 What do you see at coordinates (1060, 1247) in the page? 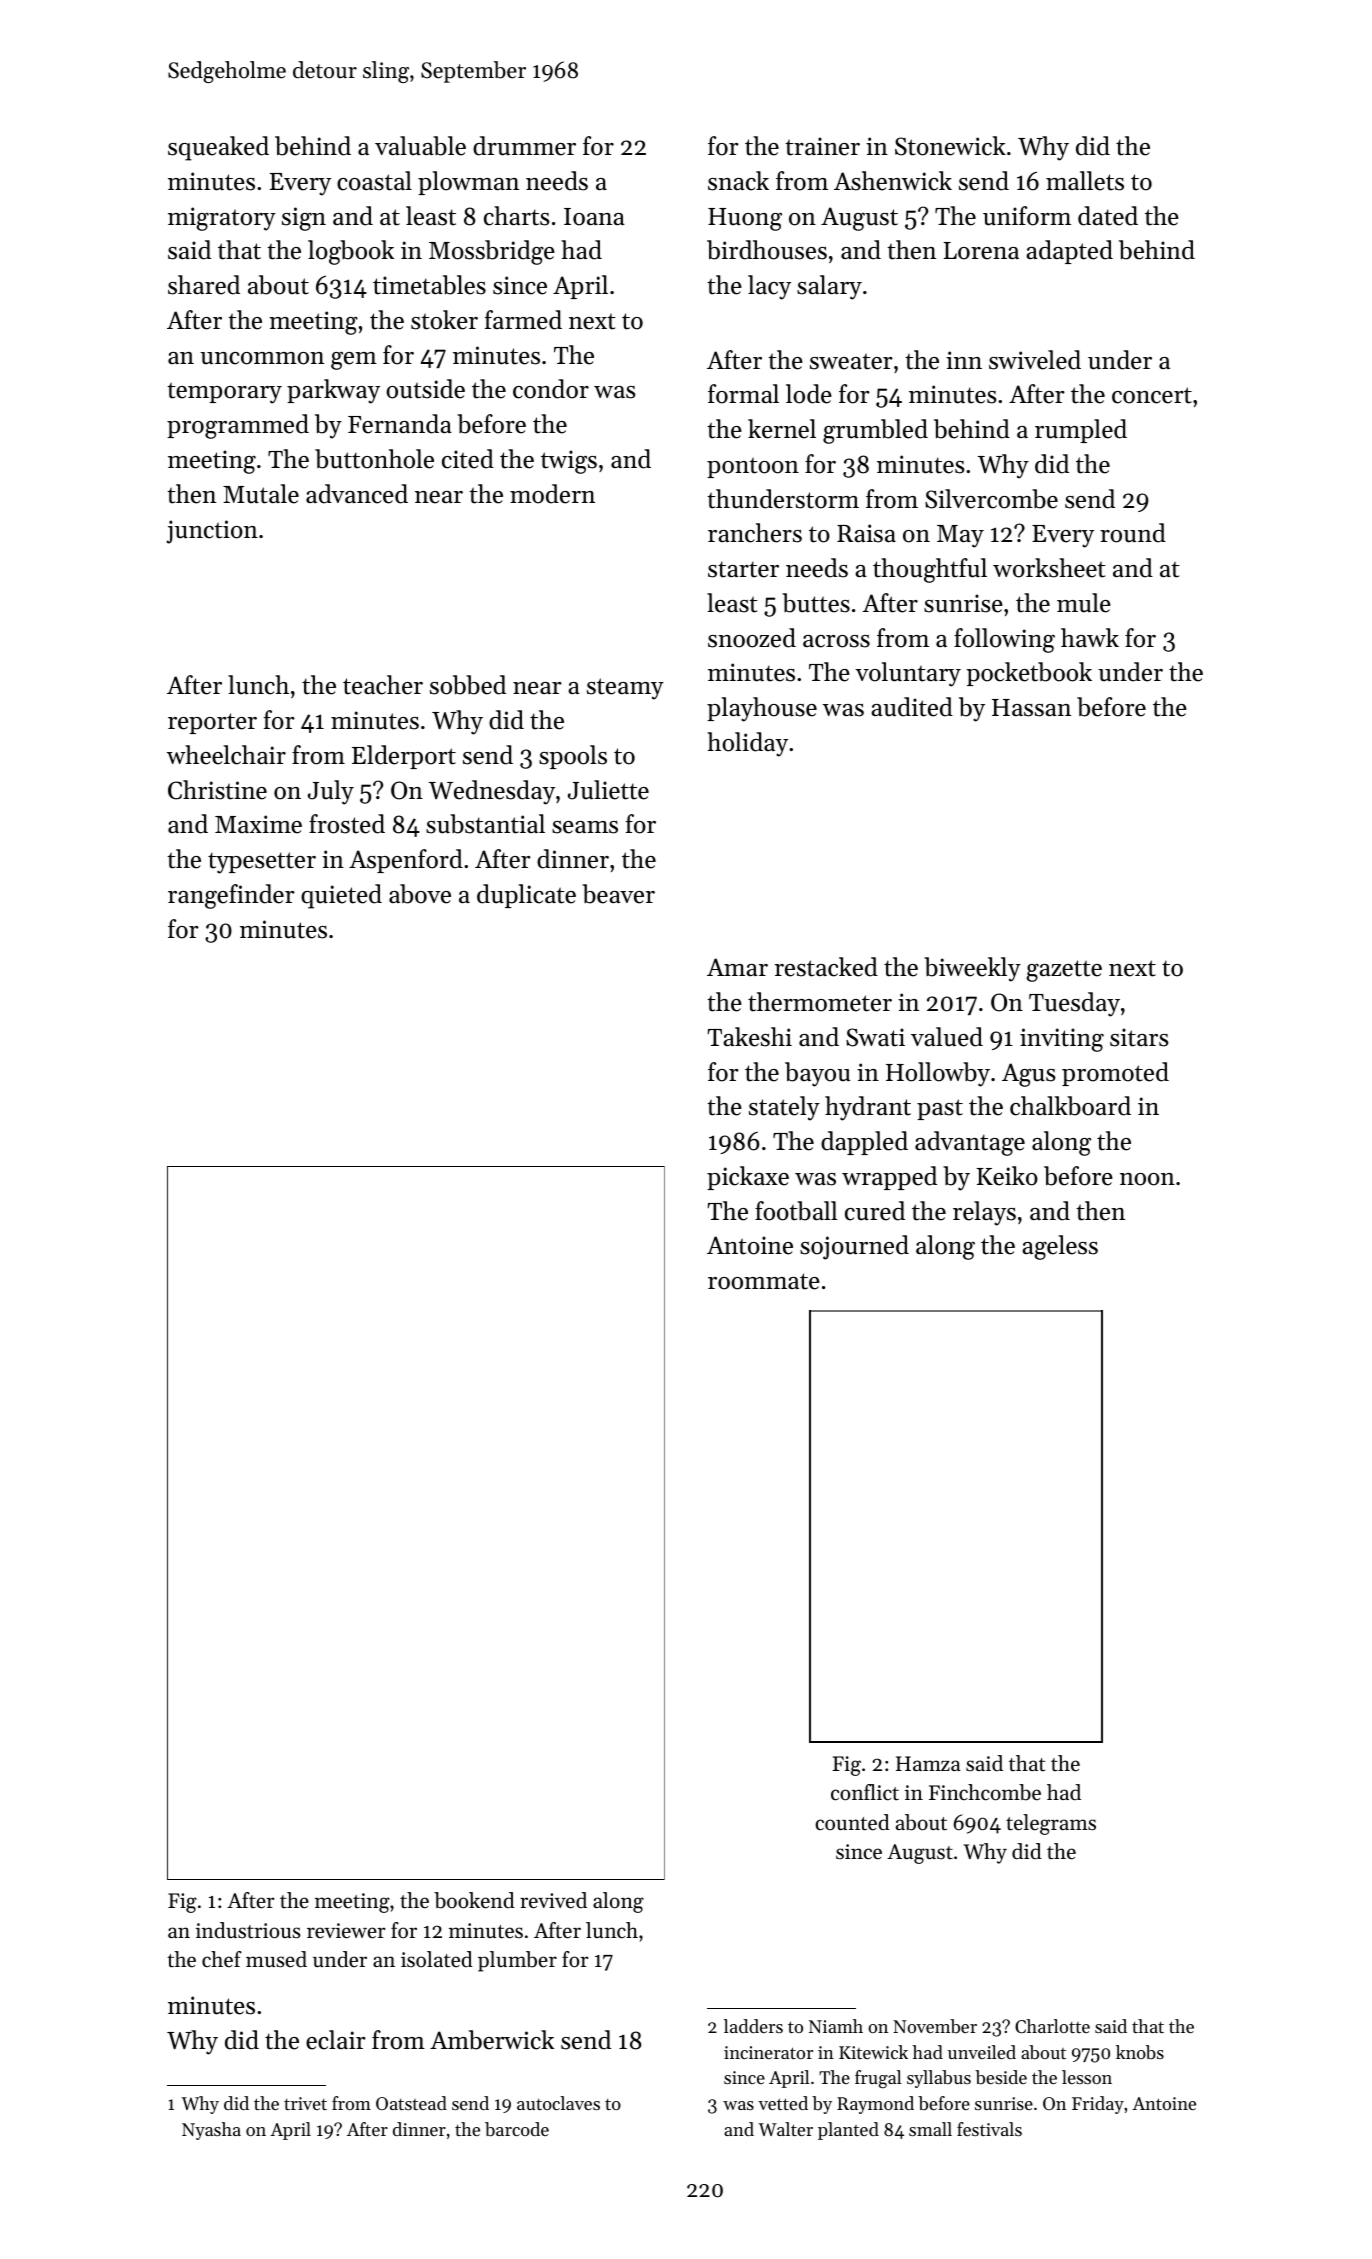
I see `ageless` at bounding box center [1060, 1247].
